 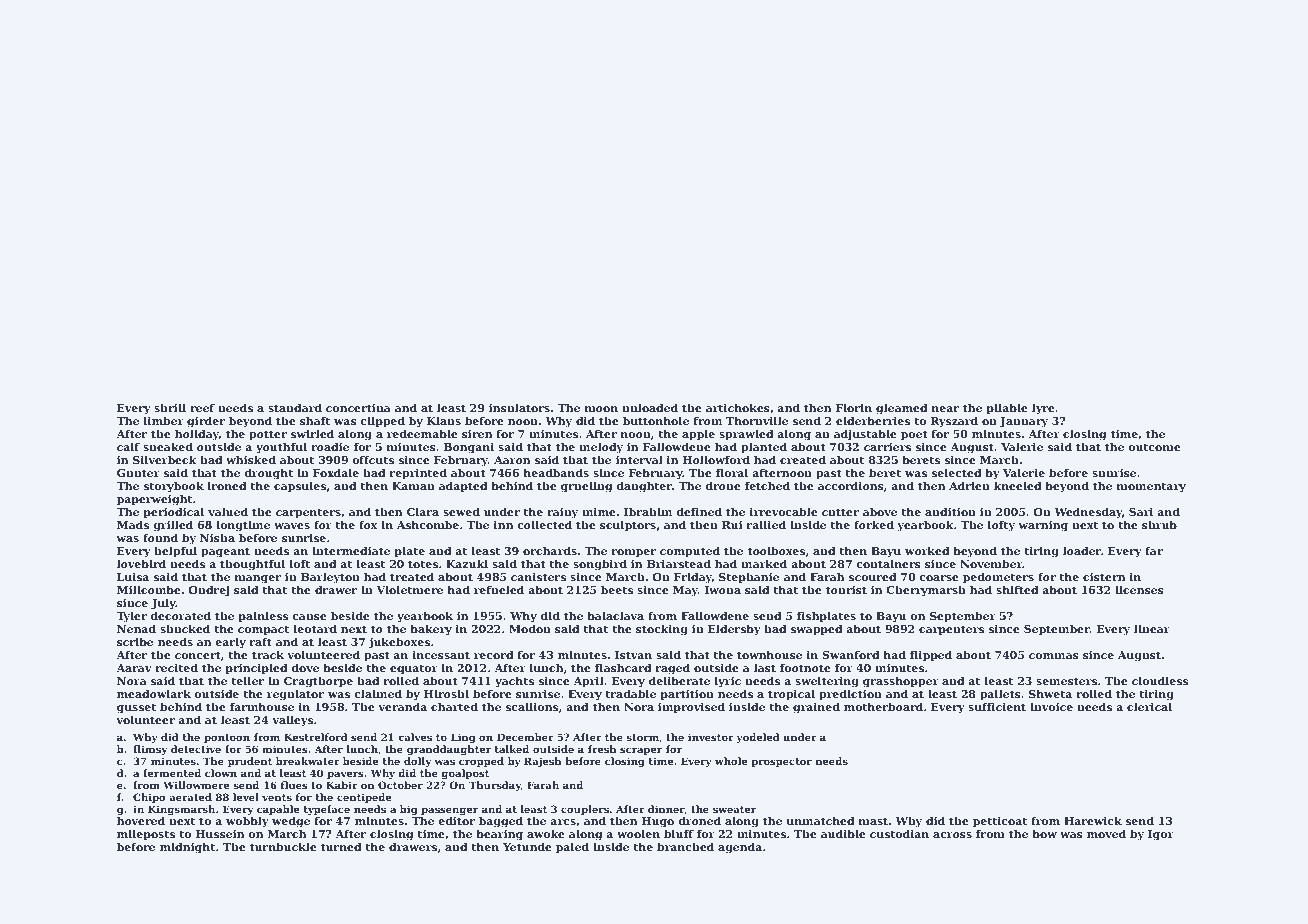 What do you see at coordinates (1054, 656) in the screenshot?
I see `commas` at bounding box center [1054, 656].
